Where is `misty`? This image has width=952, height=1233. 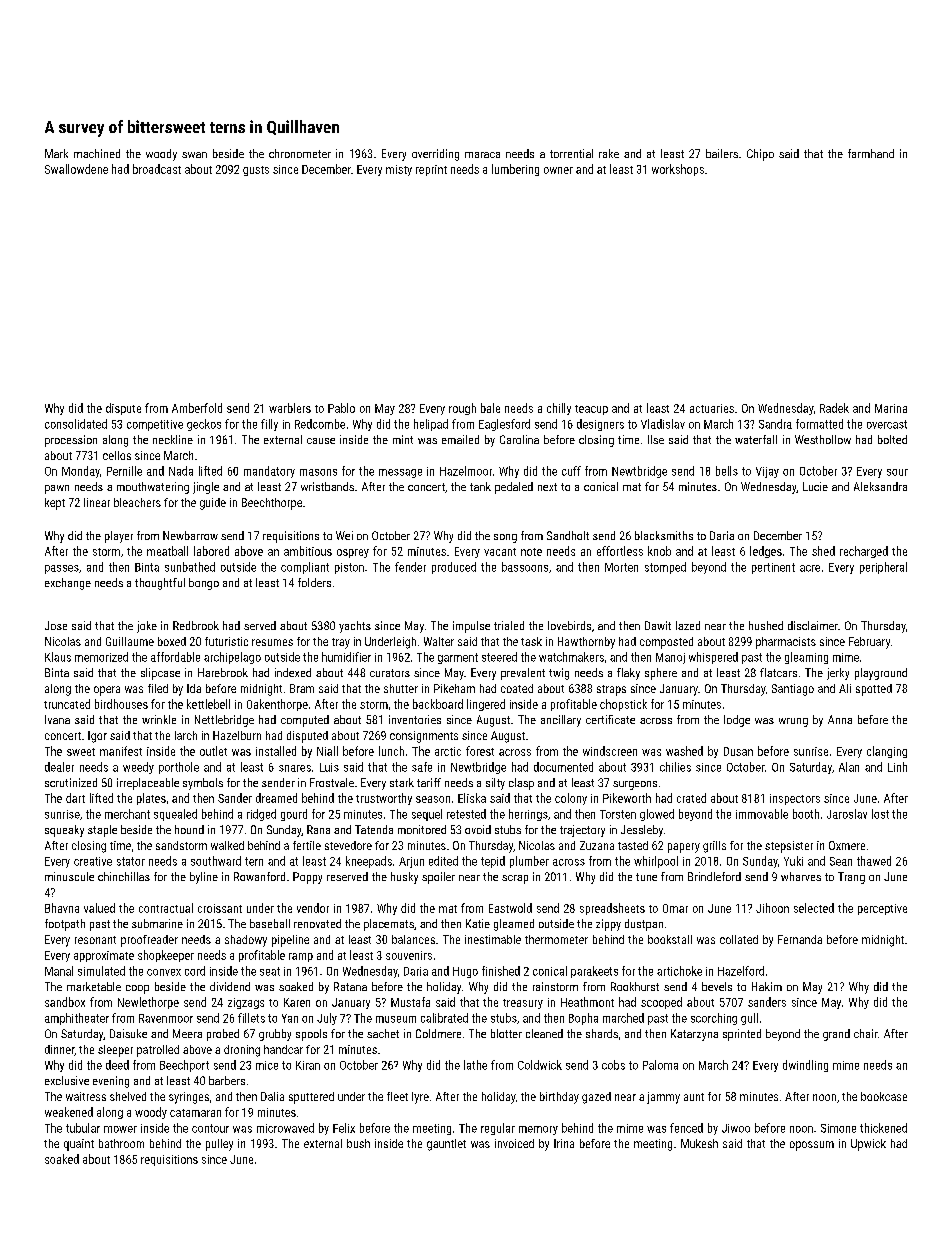 misty is located at coordinates (399, 170).
